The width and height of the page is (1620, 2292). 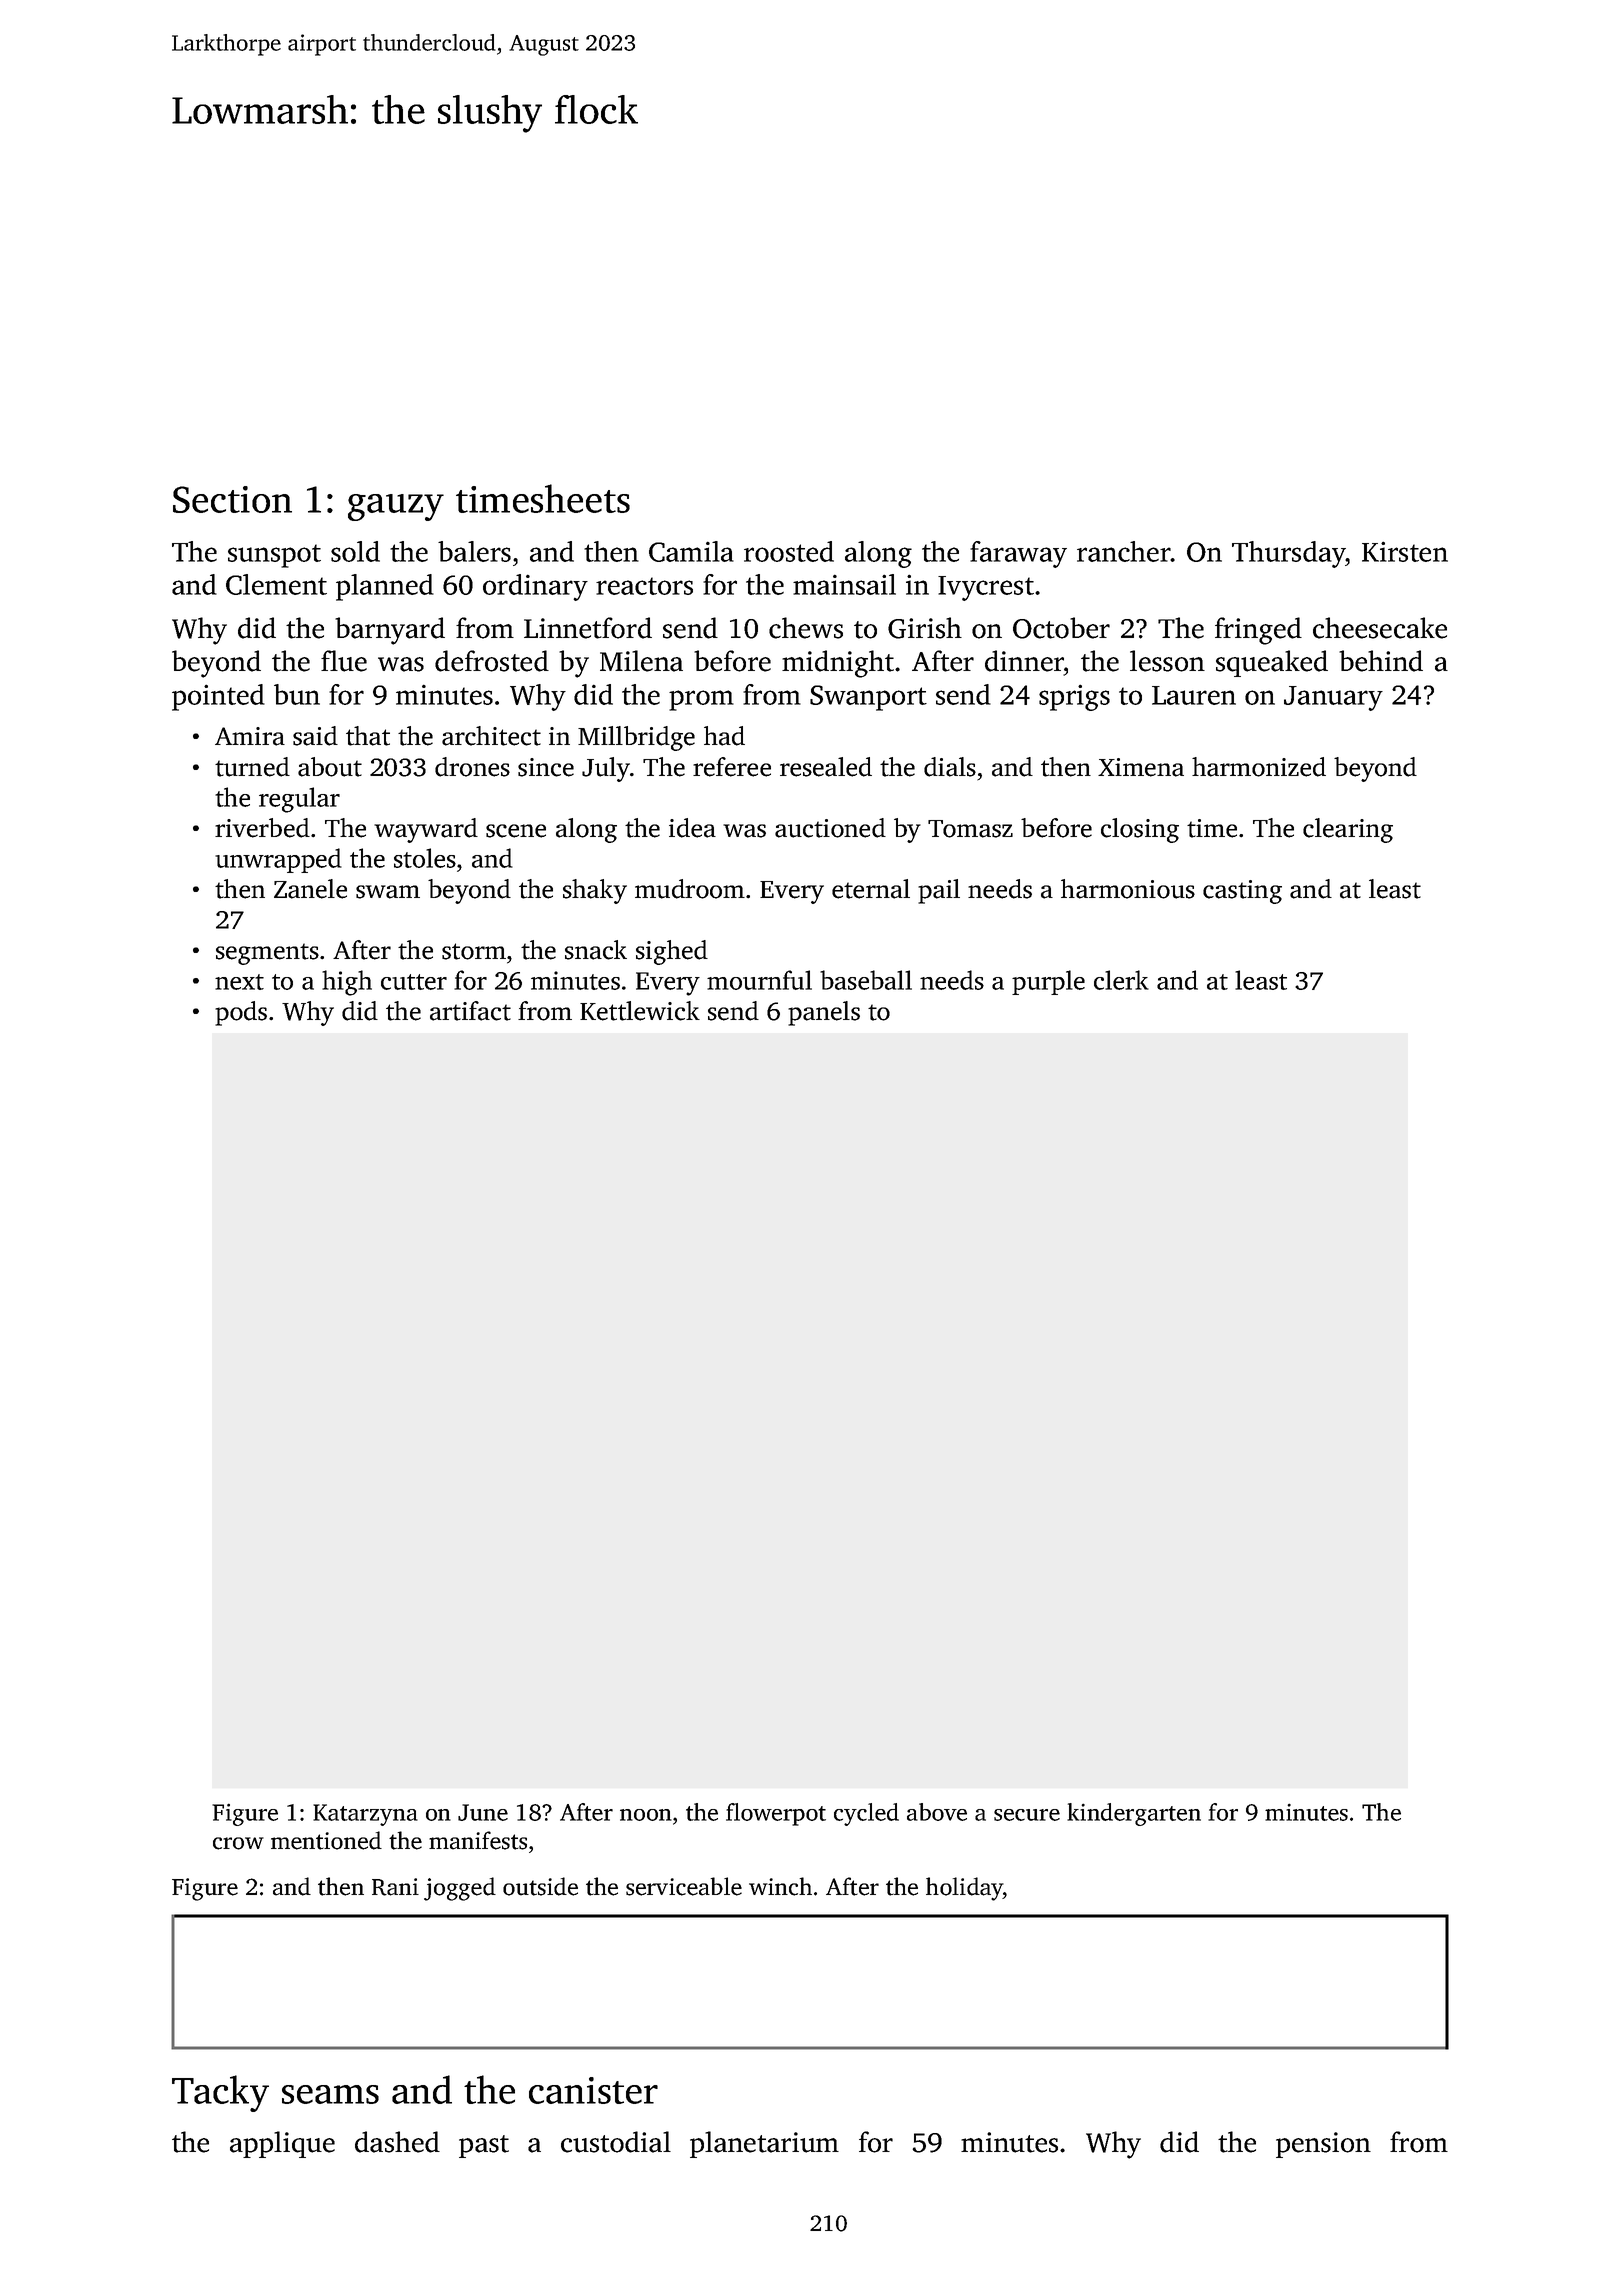 What do you see at coordinates (397, 2142) in the page?
I see `dashed` at bounding box center [397, 2142].
